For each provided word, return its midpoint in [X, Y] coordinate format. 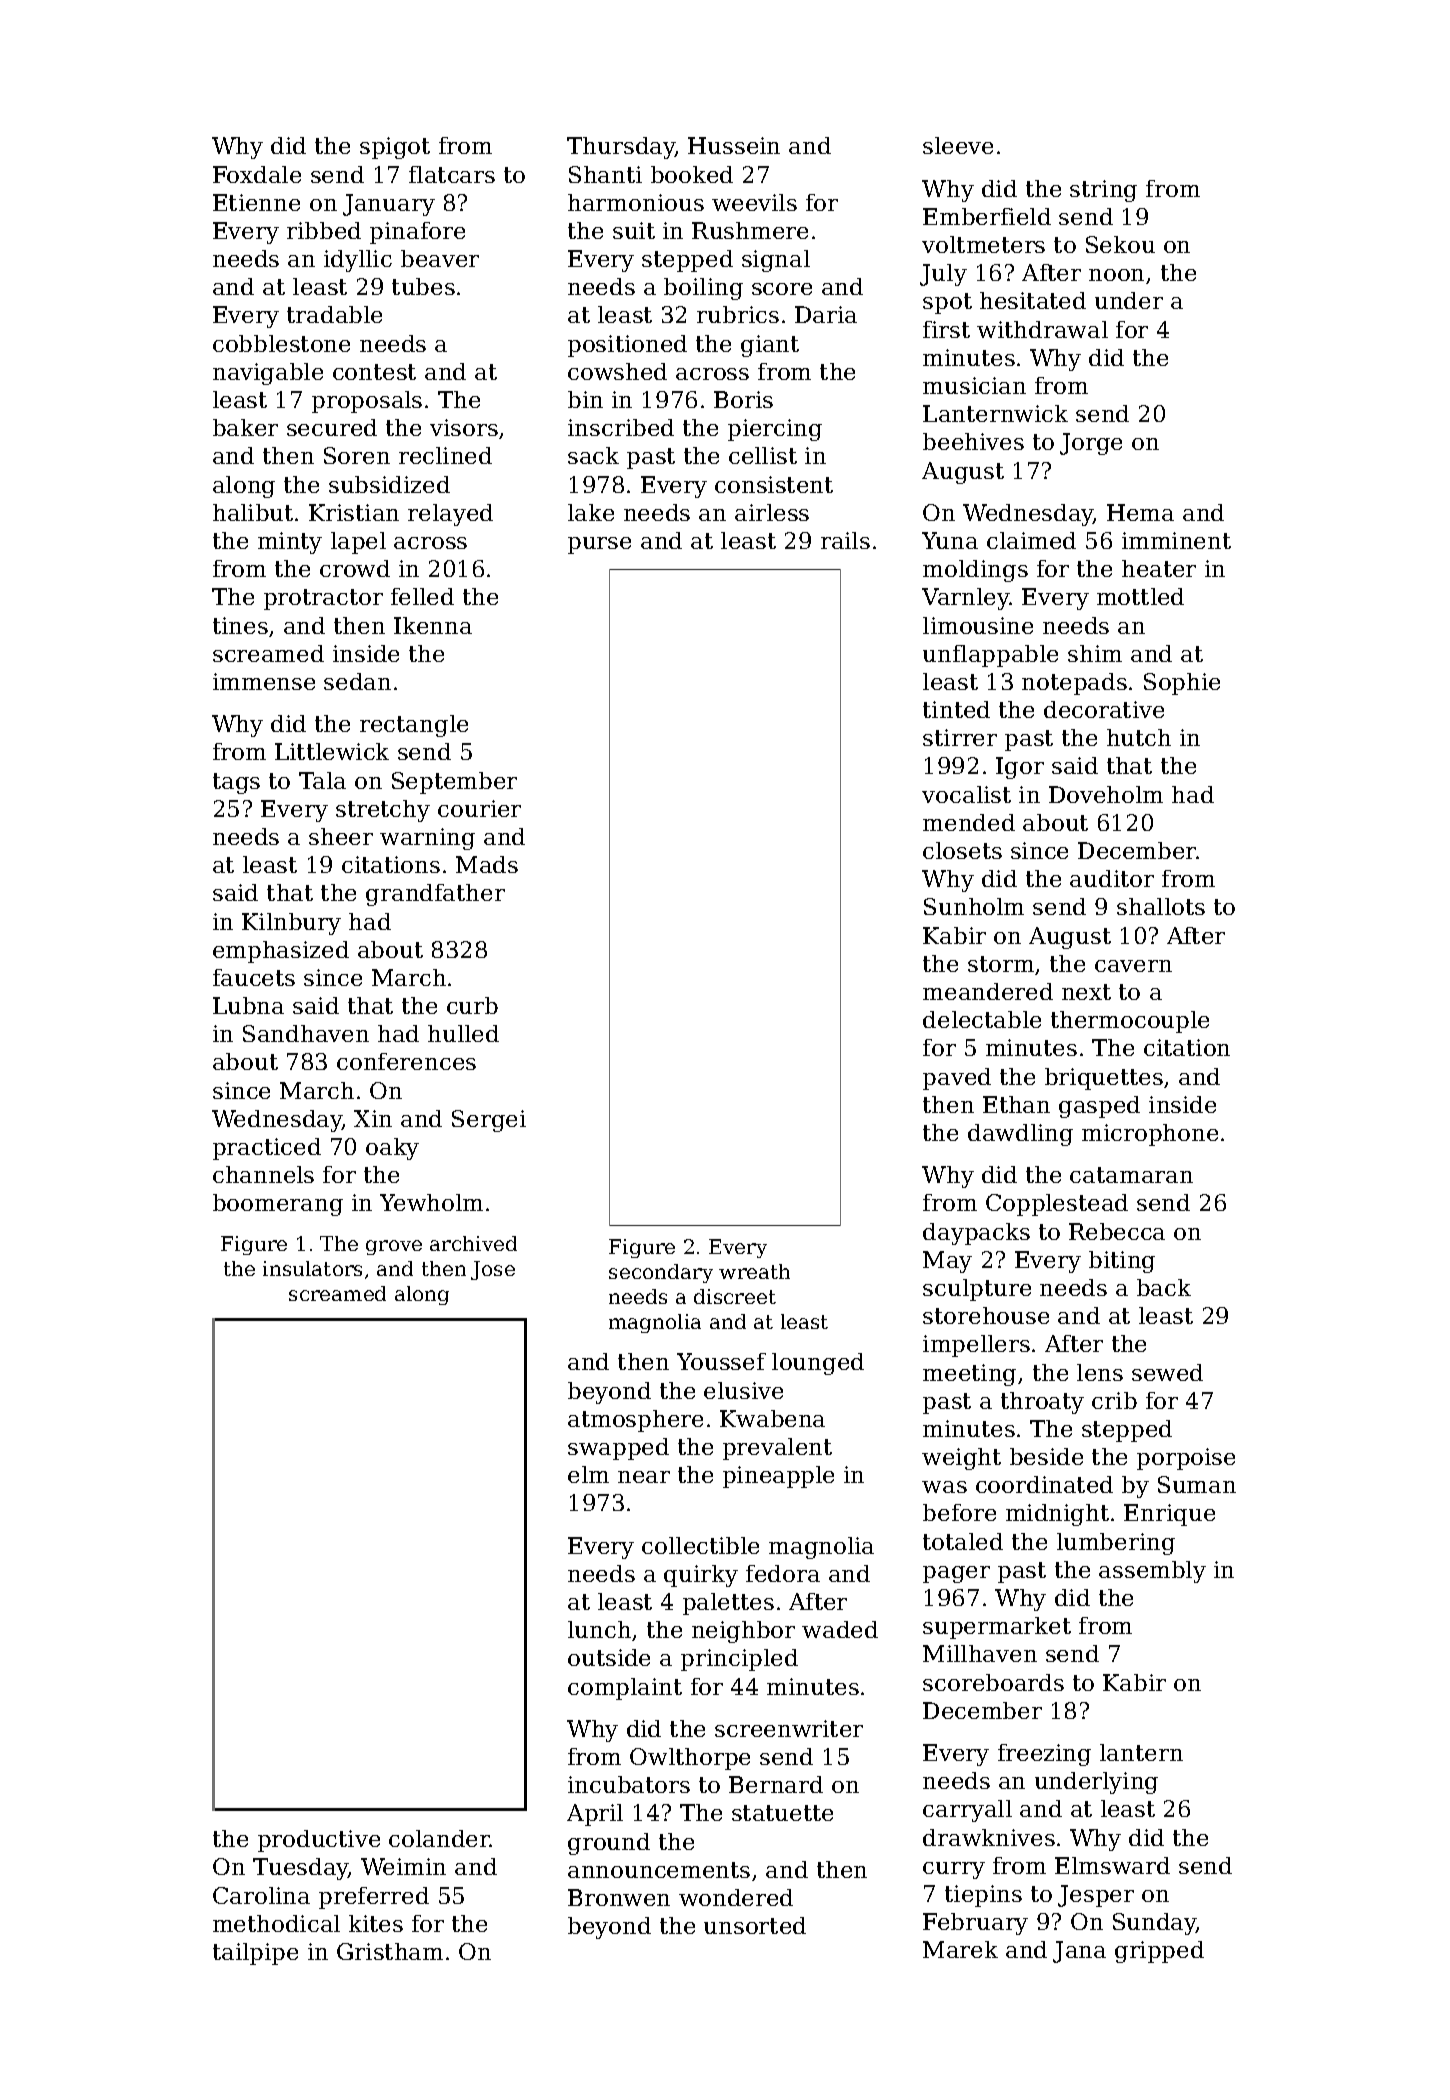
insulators [312, 1268]
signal [776, 261]
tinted [956, 709]
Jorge [1091, 444]
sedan [357, 681]
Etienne [256, 202]
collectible [700, 1545]
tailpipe [255, 1954]
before [959, 1512]
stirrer [960, 737]
